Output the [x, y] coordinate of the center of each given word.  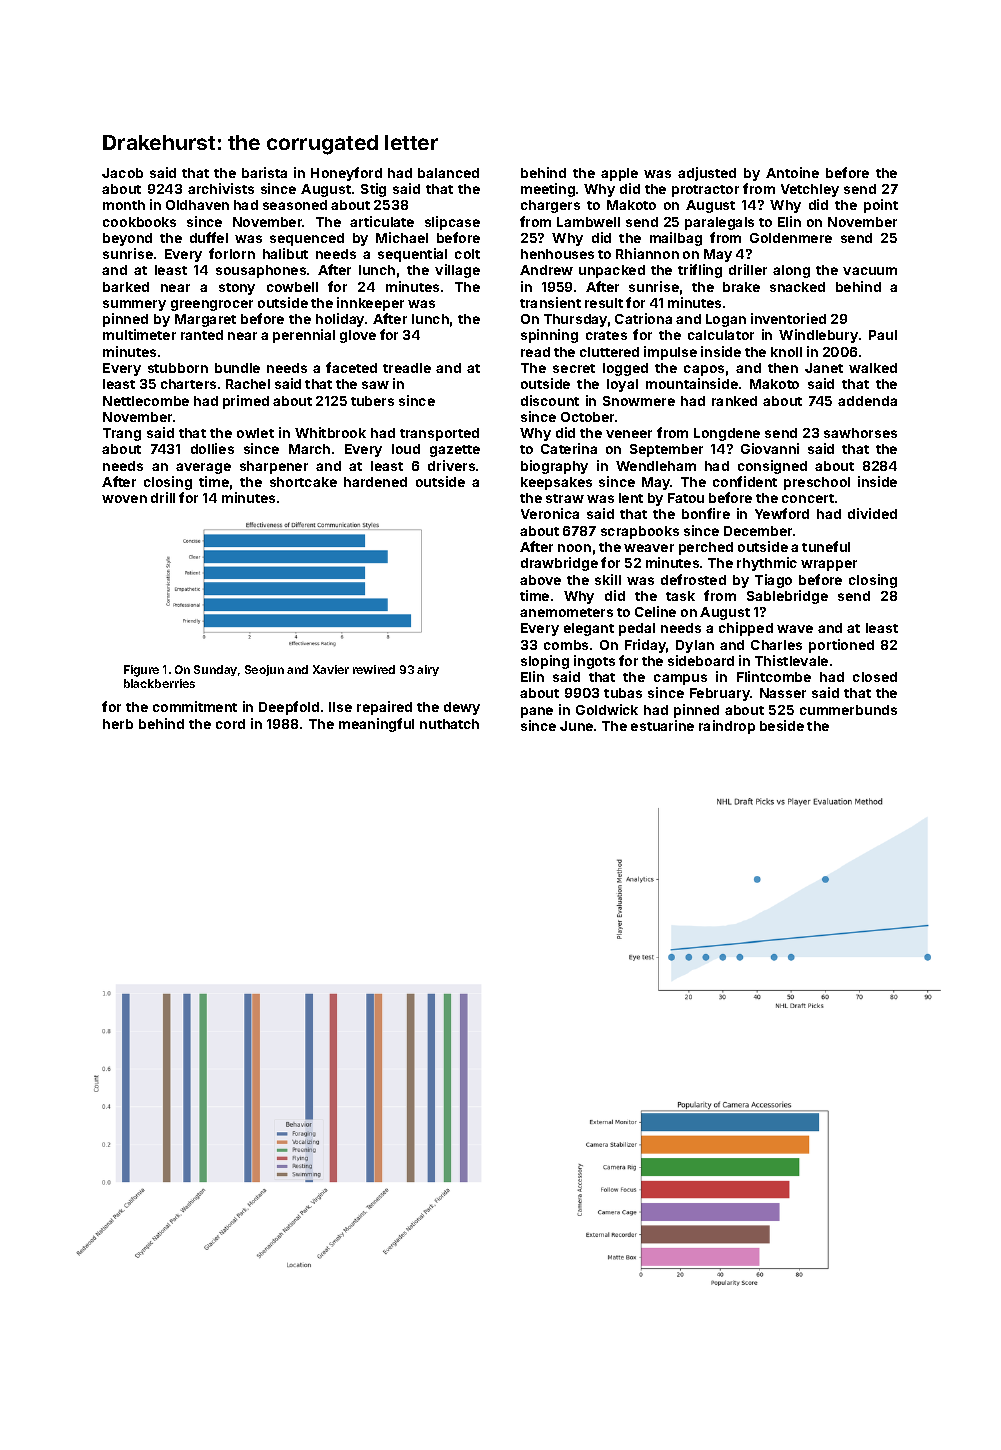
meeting [548, 190]
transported [439, 434]
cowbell [292, 287]
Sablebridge [787, 597]
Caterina [569, 448]
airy [428, 670]
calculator [721, 335]
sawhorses [860, 433]
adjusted [707, 174]
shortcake [303, 482]
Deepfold [289, 708]
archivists [221, 188]
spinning [549, 336]
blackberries [159, 683]
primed [246, 402]
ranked [734, 401]
